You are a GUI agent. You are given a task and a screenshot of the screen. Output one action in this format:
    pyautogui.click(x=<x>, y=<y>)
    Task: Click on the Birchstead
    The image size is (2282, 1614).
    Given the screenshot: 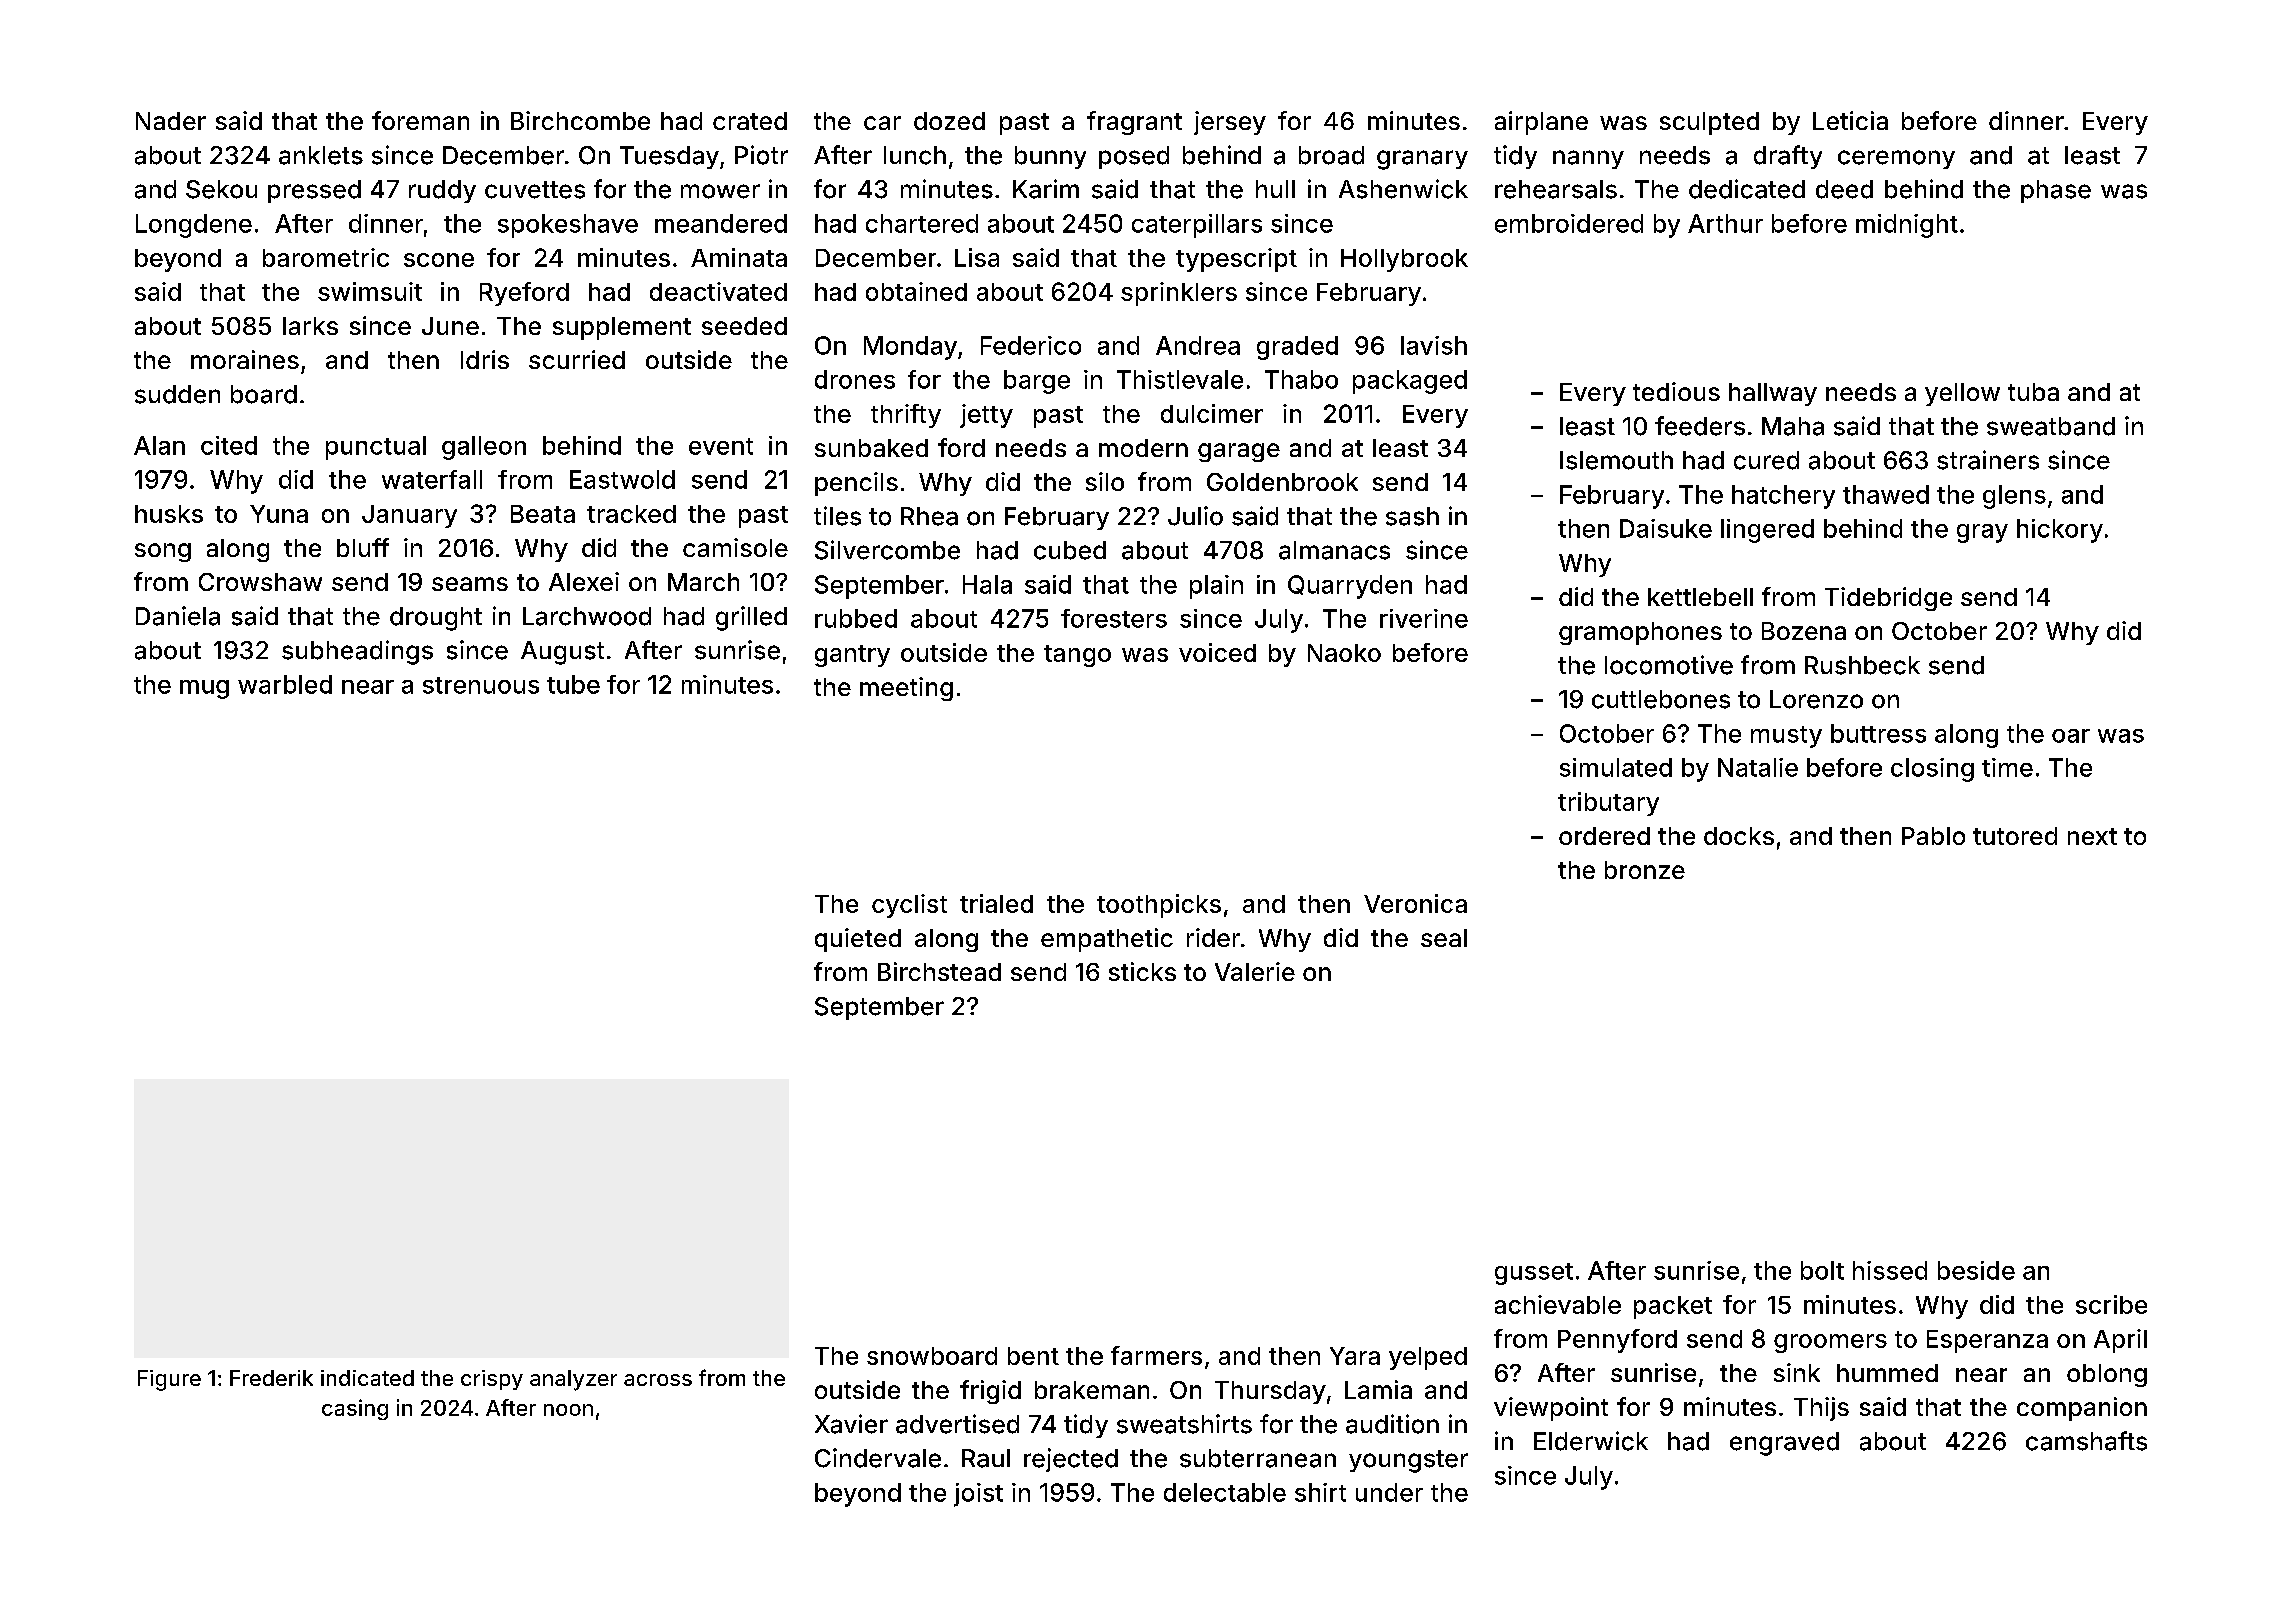 What is the action you would take?
    pyautogui.click(x=939, y=971)
